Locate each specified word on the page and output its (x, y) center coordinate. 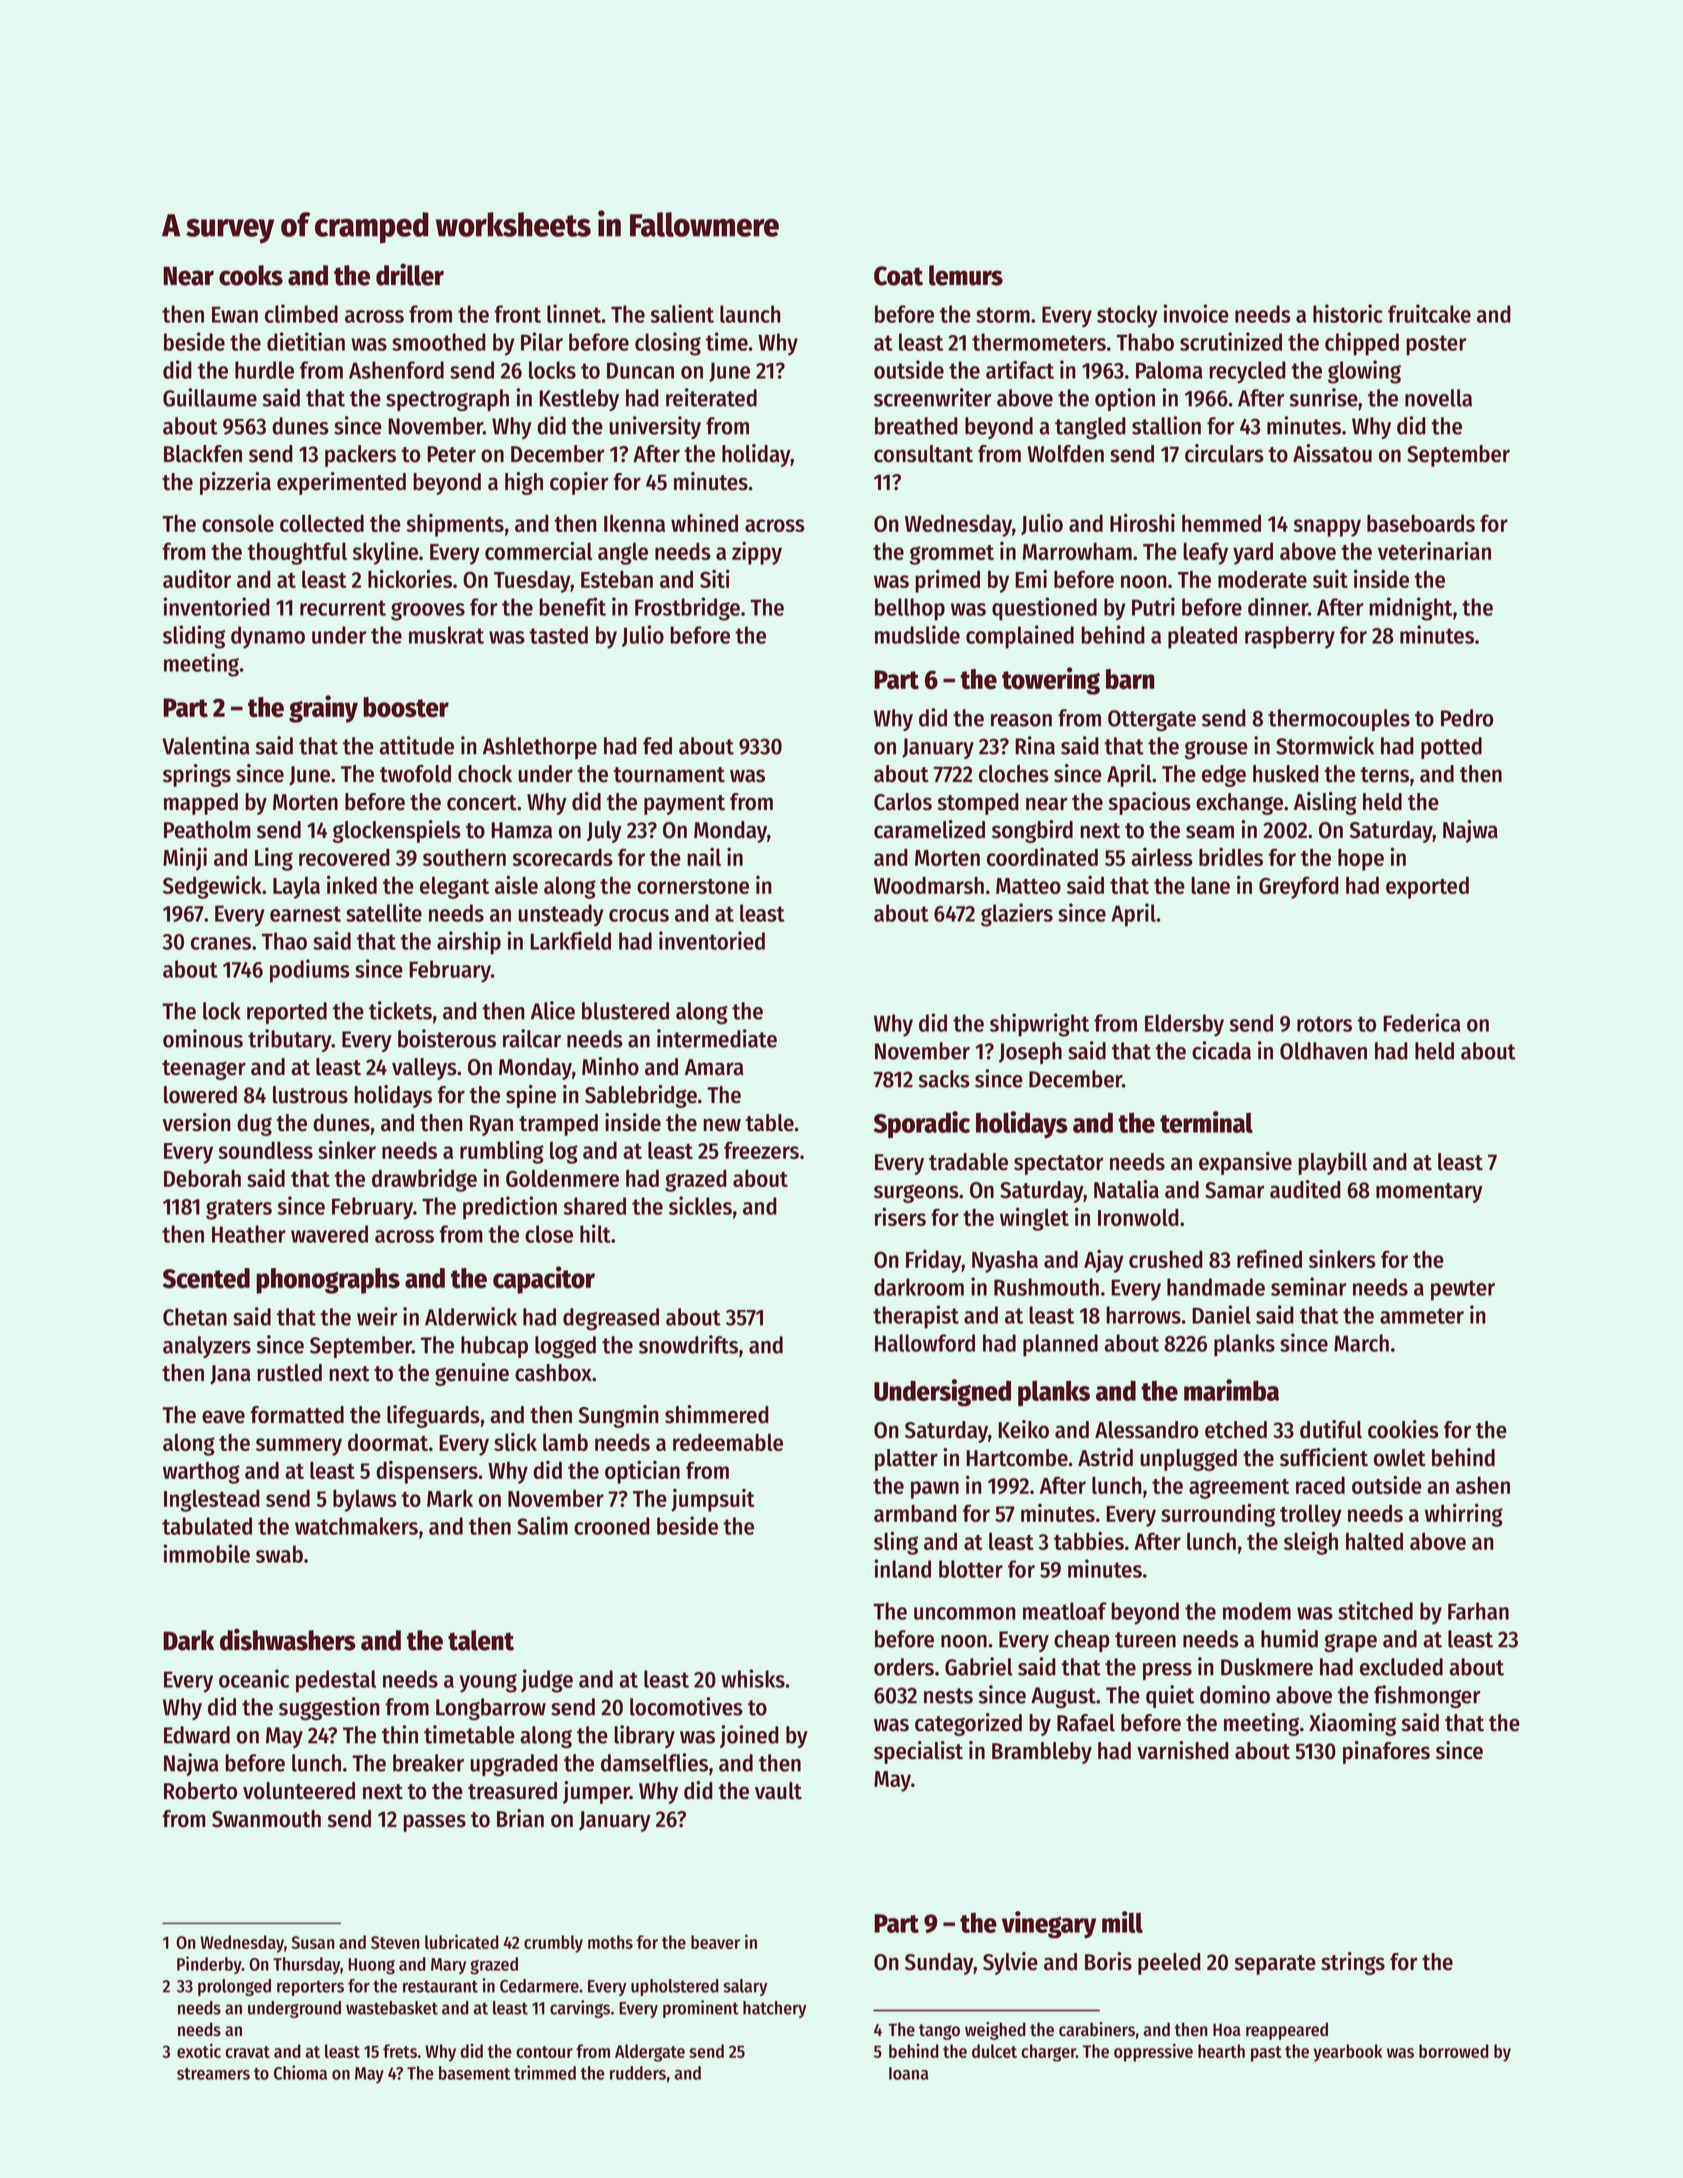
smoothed (439, 342)
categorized (968, 1724)
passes (434, 1823)
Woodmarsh (929, 885)
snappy (1327, 528)
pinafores (1386, 1752)
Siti (715, 578)
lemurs (966, 275)
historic (1348, 313)
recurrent (343, 608)
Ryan (491, 1125)
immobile (206, 1553)
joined (749, 1736)
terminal (1206, 1122)
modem (1257, 1611)
